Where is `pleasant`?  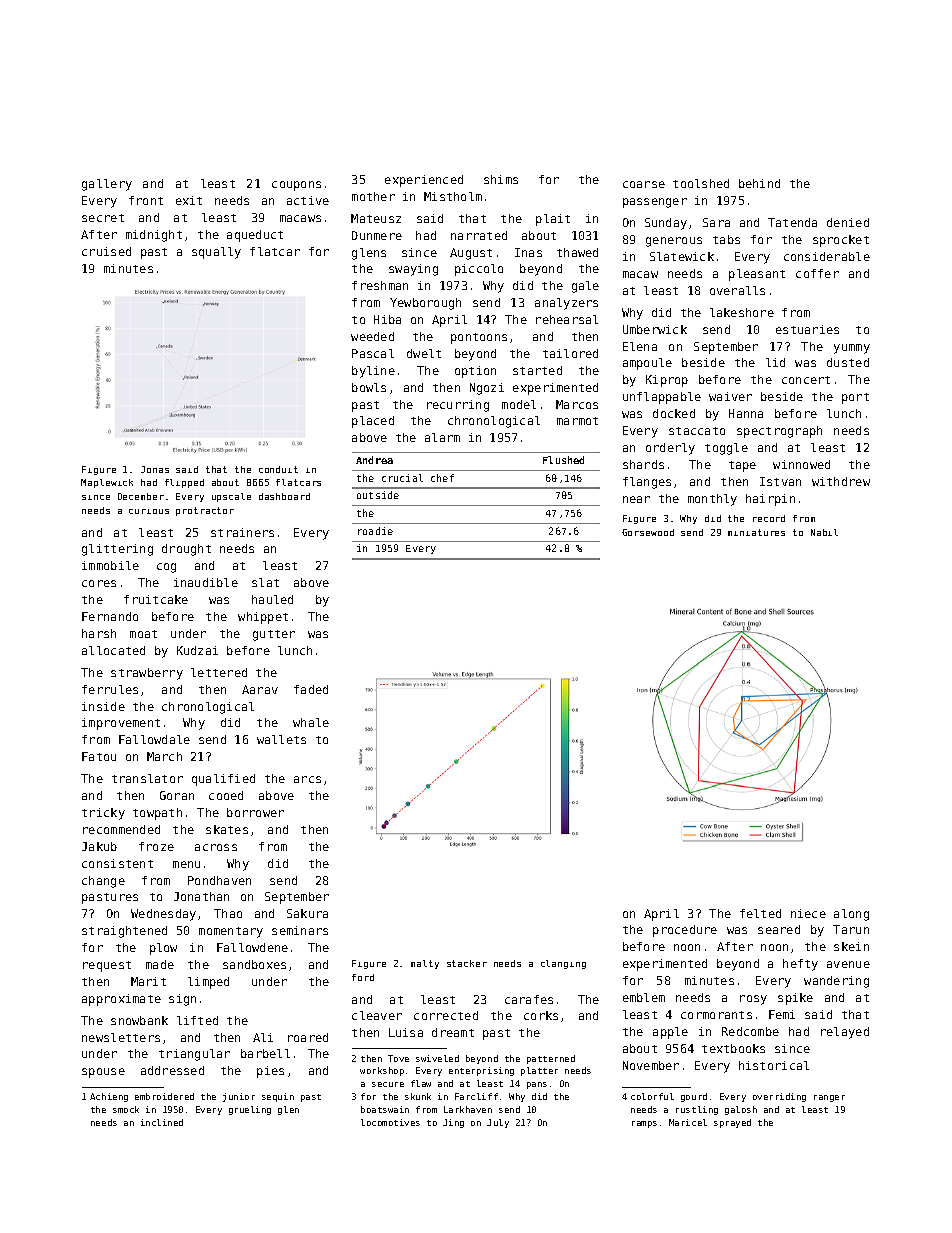
pleasant is located at coordinates (757, 275).
